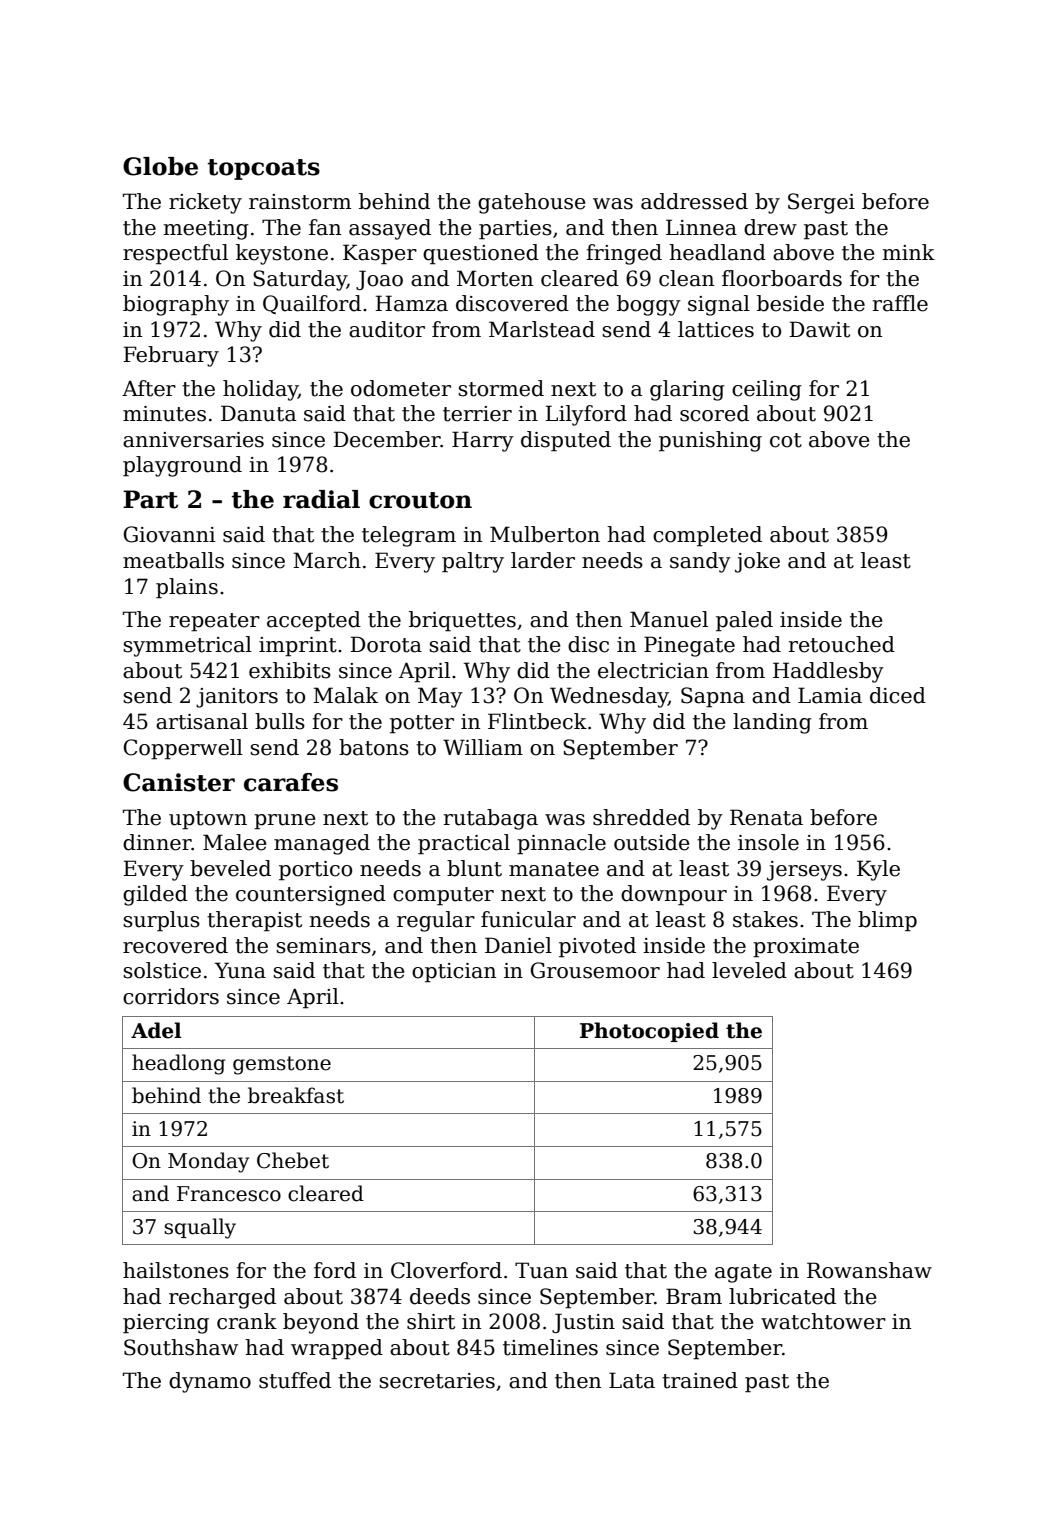 This page has width=1058, height=1532. What do you see at coordinates (285, 822) in the page?
I see `prune` at bounding box center [285, 822].
